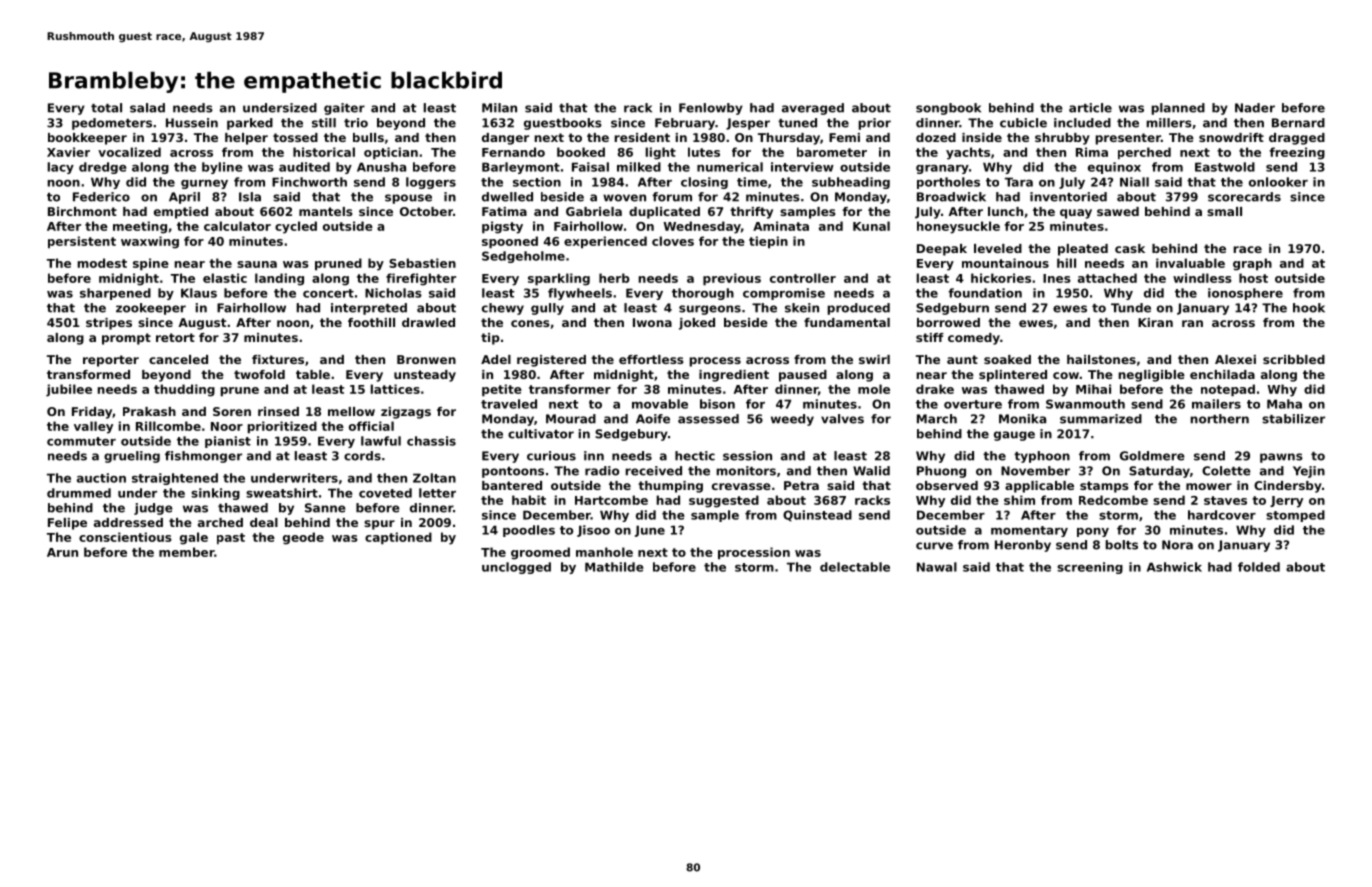  Describe the element at coordinates (1068, 197) in the image. I see `inventoried` at that location.
